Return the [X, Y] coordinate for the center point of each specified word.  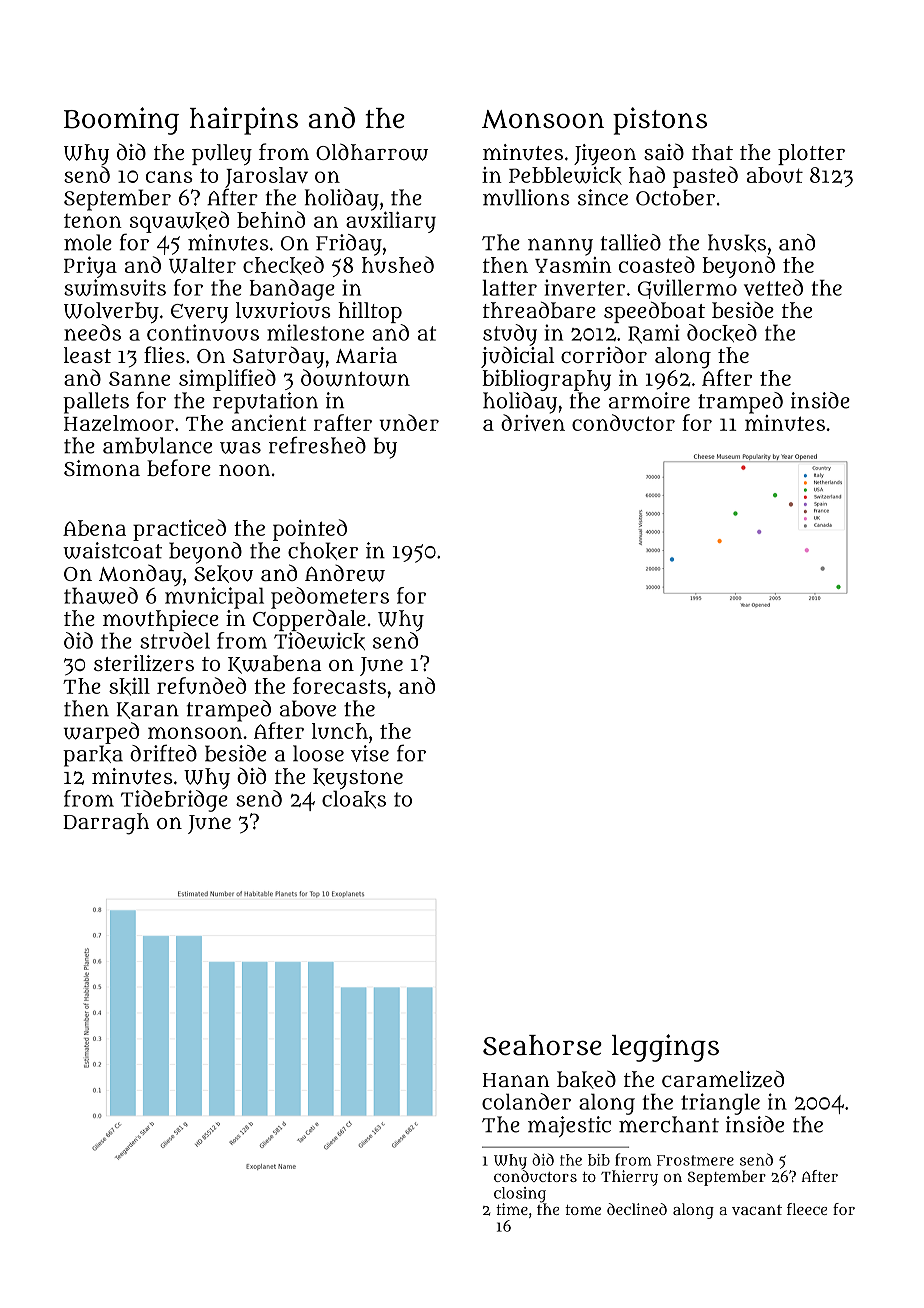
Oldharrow [372, 152]
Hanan [516, 1080]
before [179, 467]
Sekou [223, 574]
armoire [649, 400]
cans [169, 177]
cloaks [354, 799]
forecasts [339, 685]
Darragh [106, 824]
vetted [773, 287]
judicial [517, 357]
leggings [665, 1048]
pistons [660, 121]
